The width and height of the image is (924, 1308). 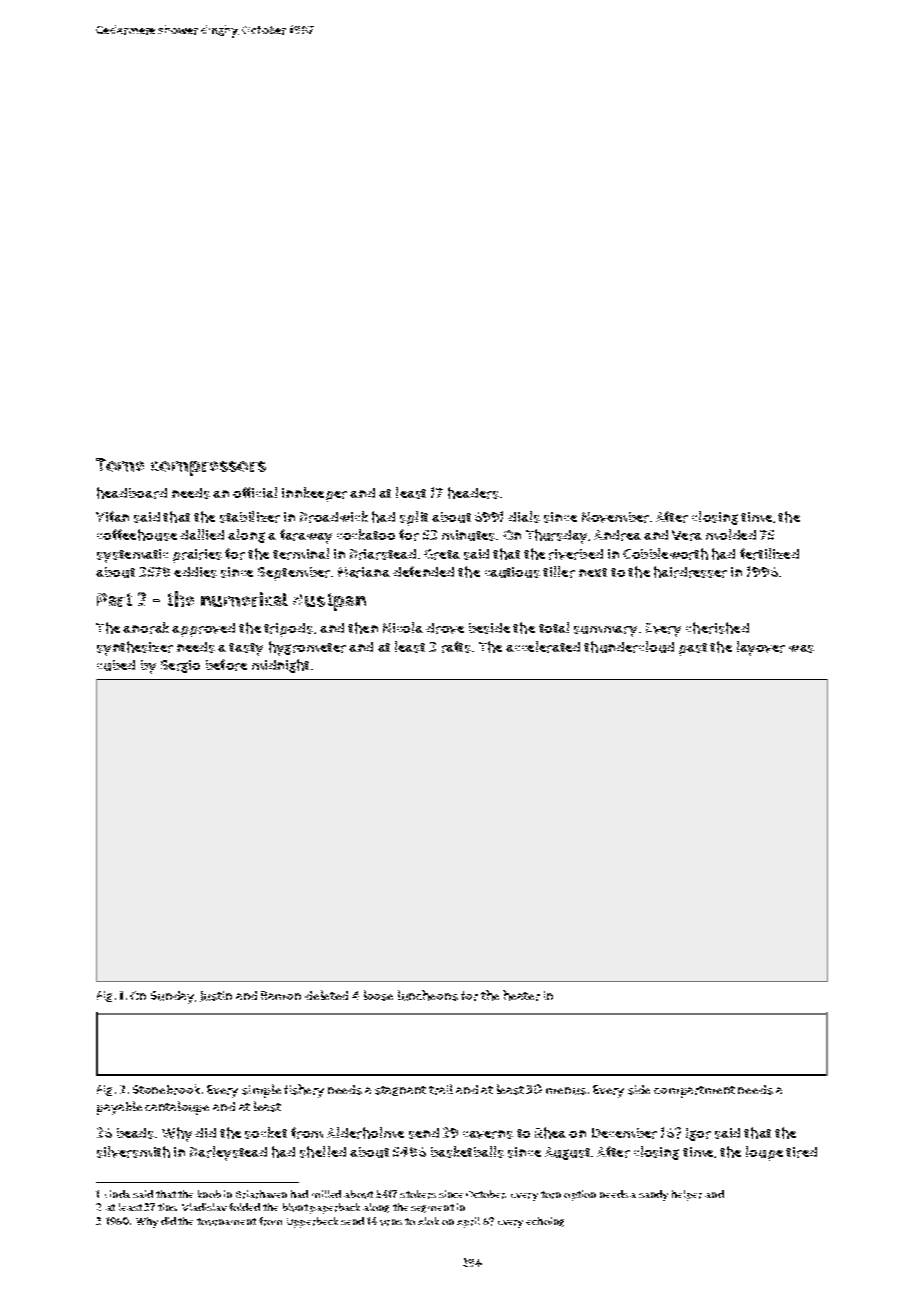 I want to click on helper, so click(x=687, y=1195).
